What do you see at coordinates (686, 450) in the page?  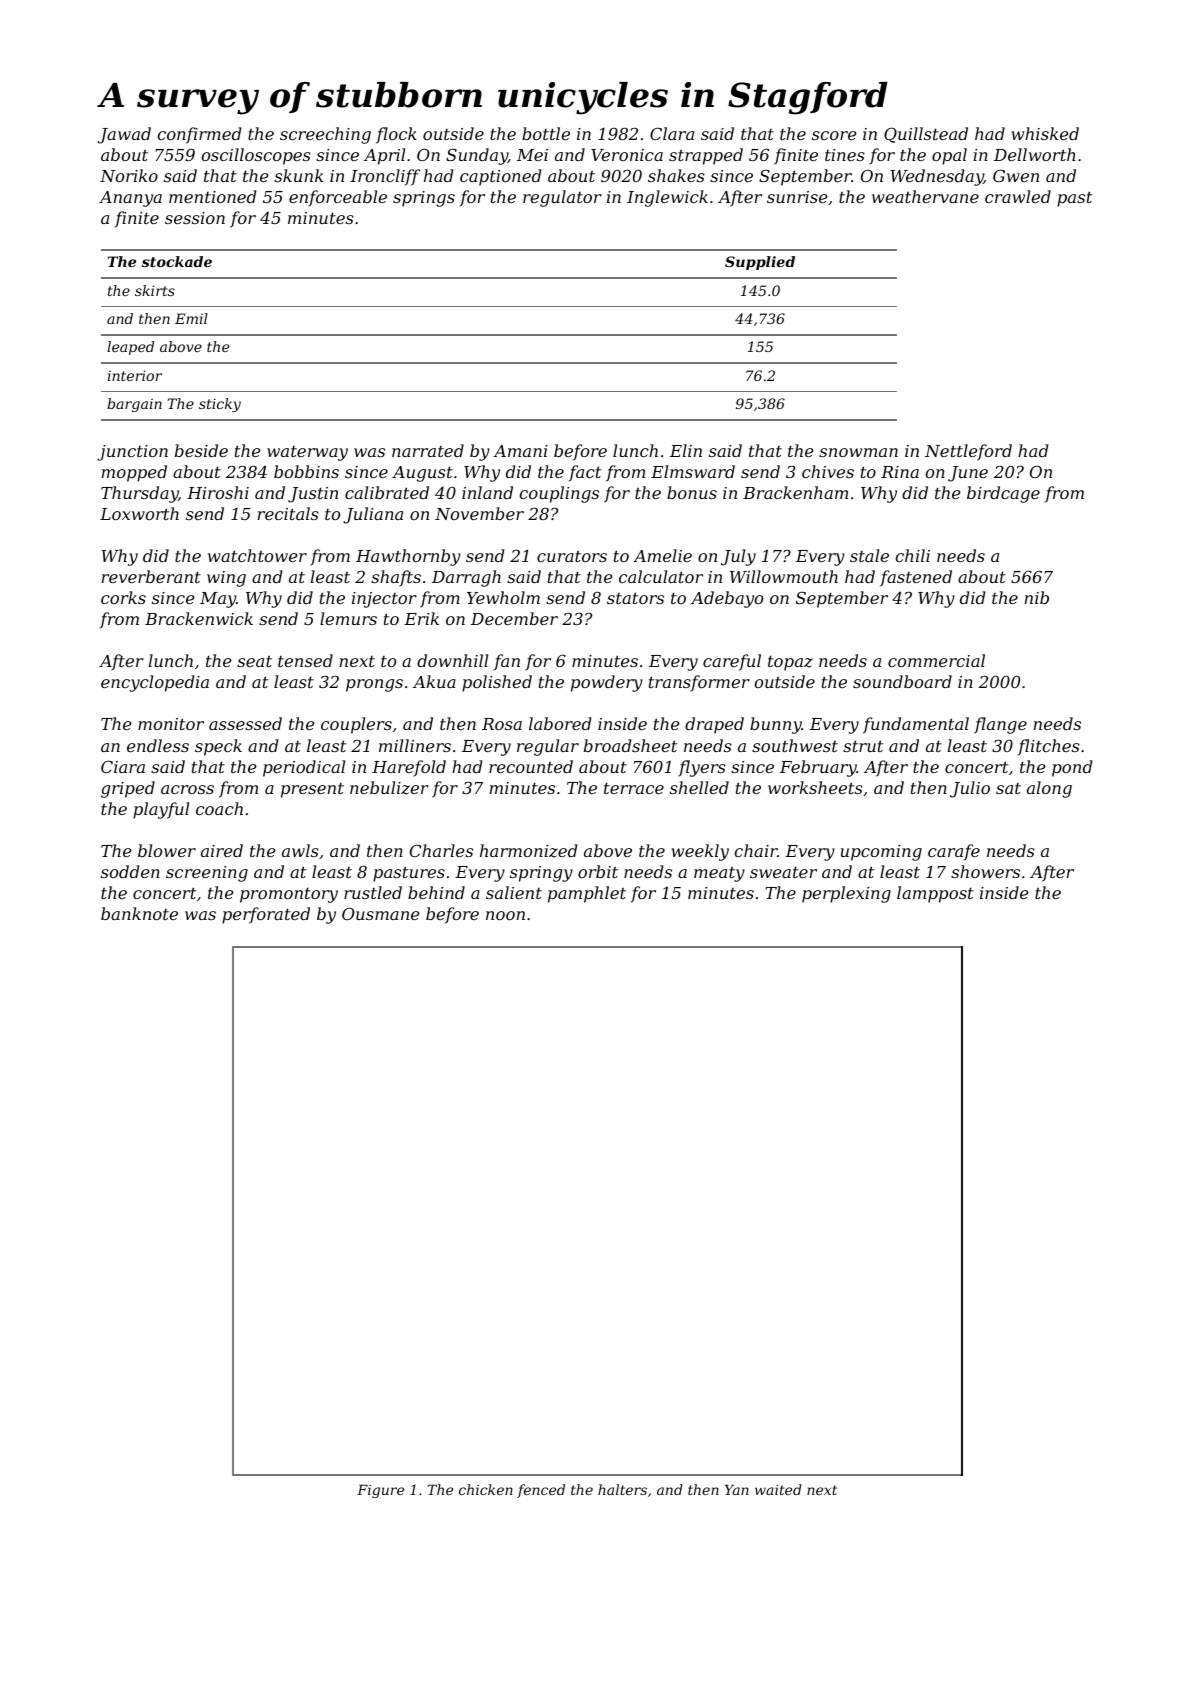 I see `Elin` at bounding box center [686, 450].
